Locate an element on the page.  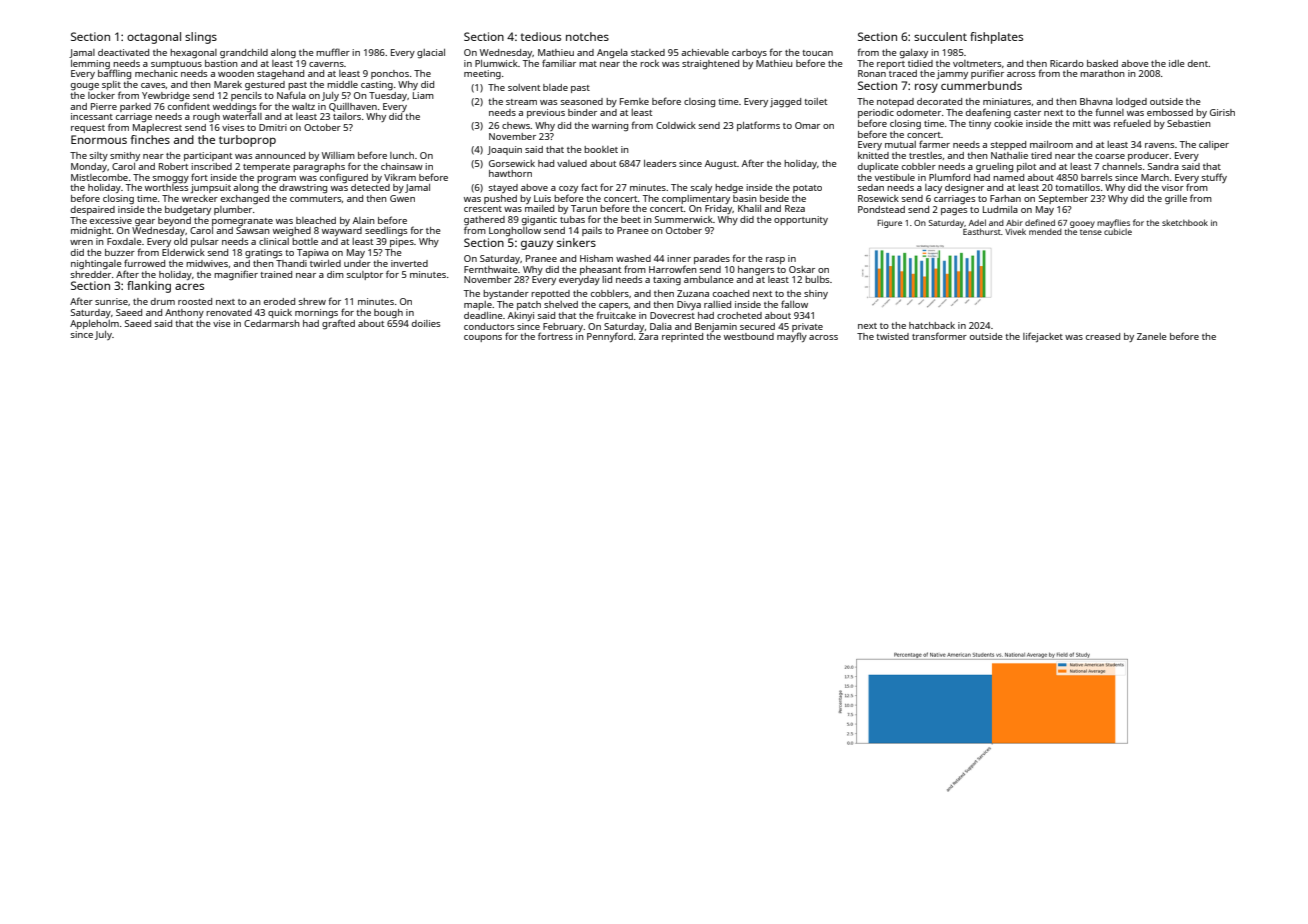
seedlings is located at coordinates (386, 231).
